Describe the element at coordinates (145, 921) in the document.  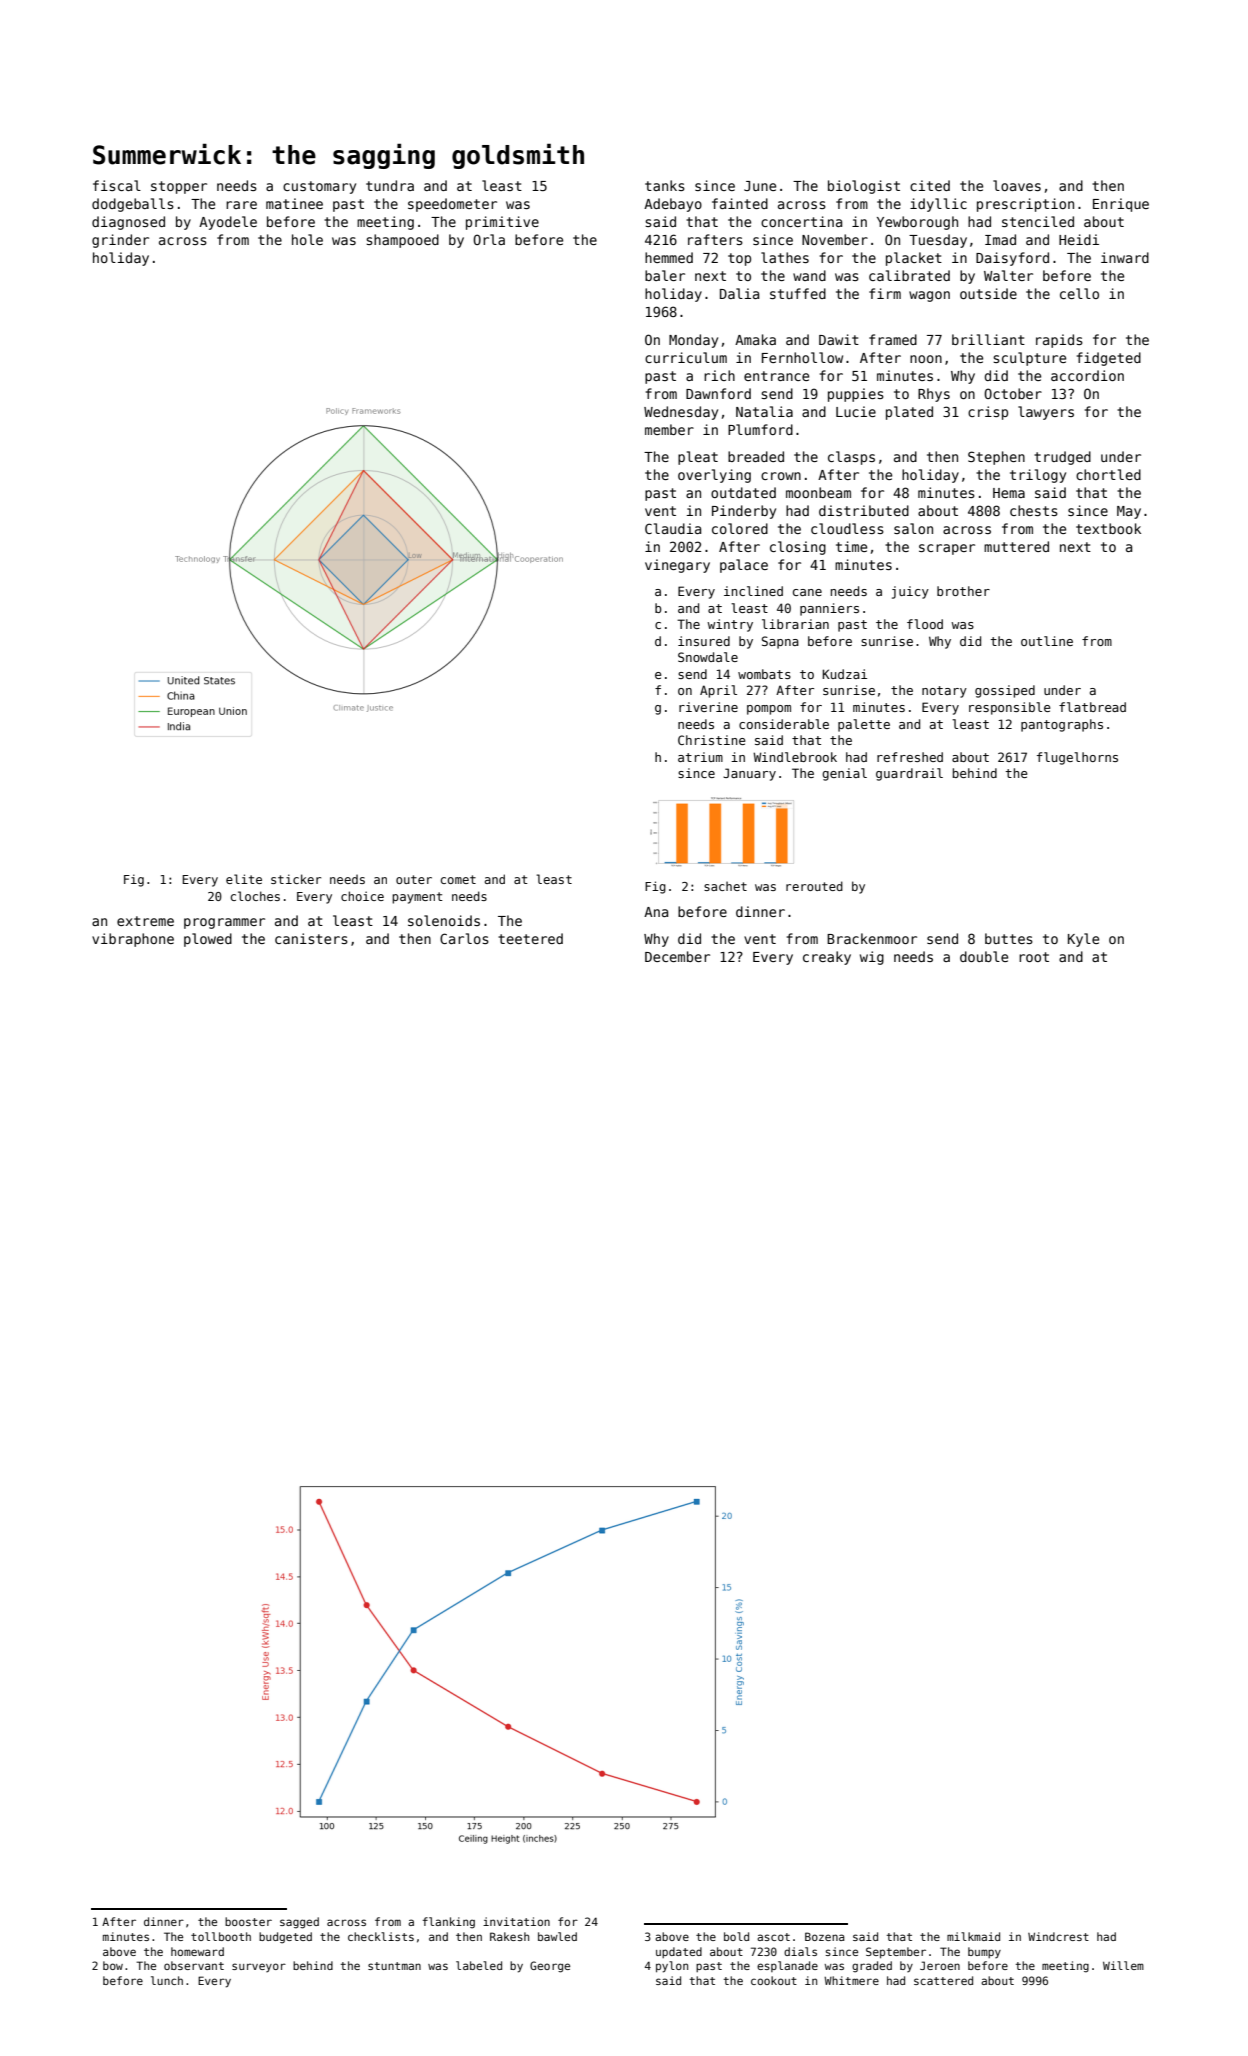
I see `extreme` at that location.
